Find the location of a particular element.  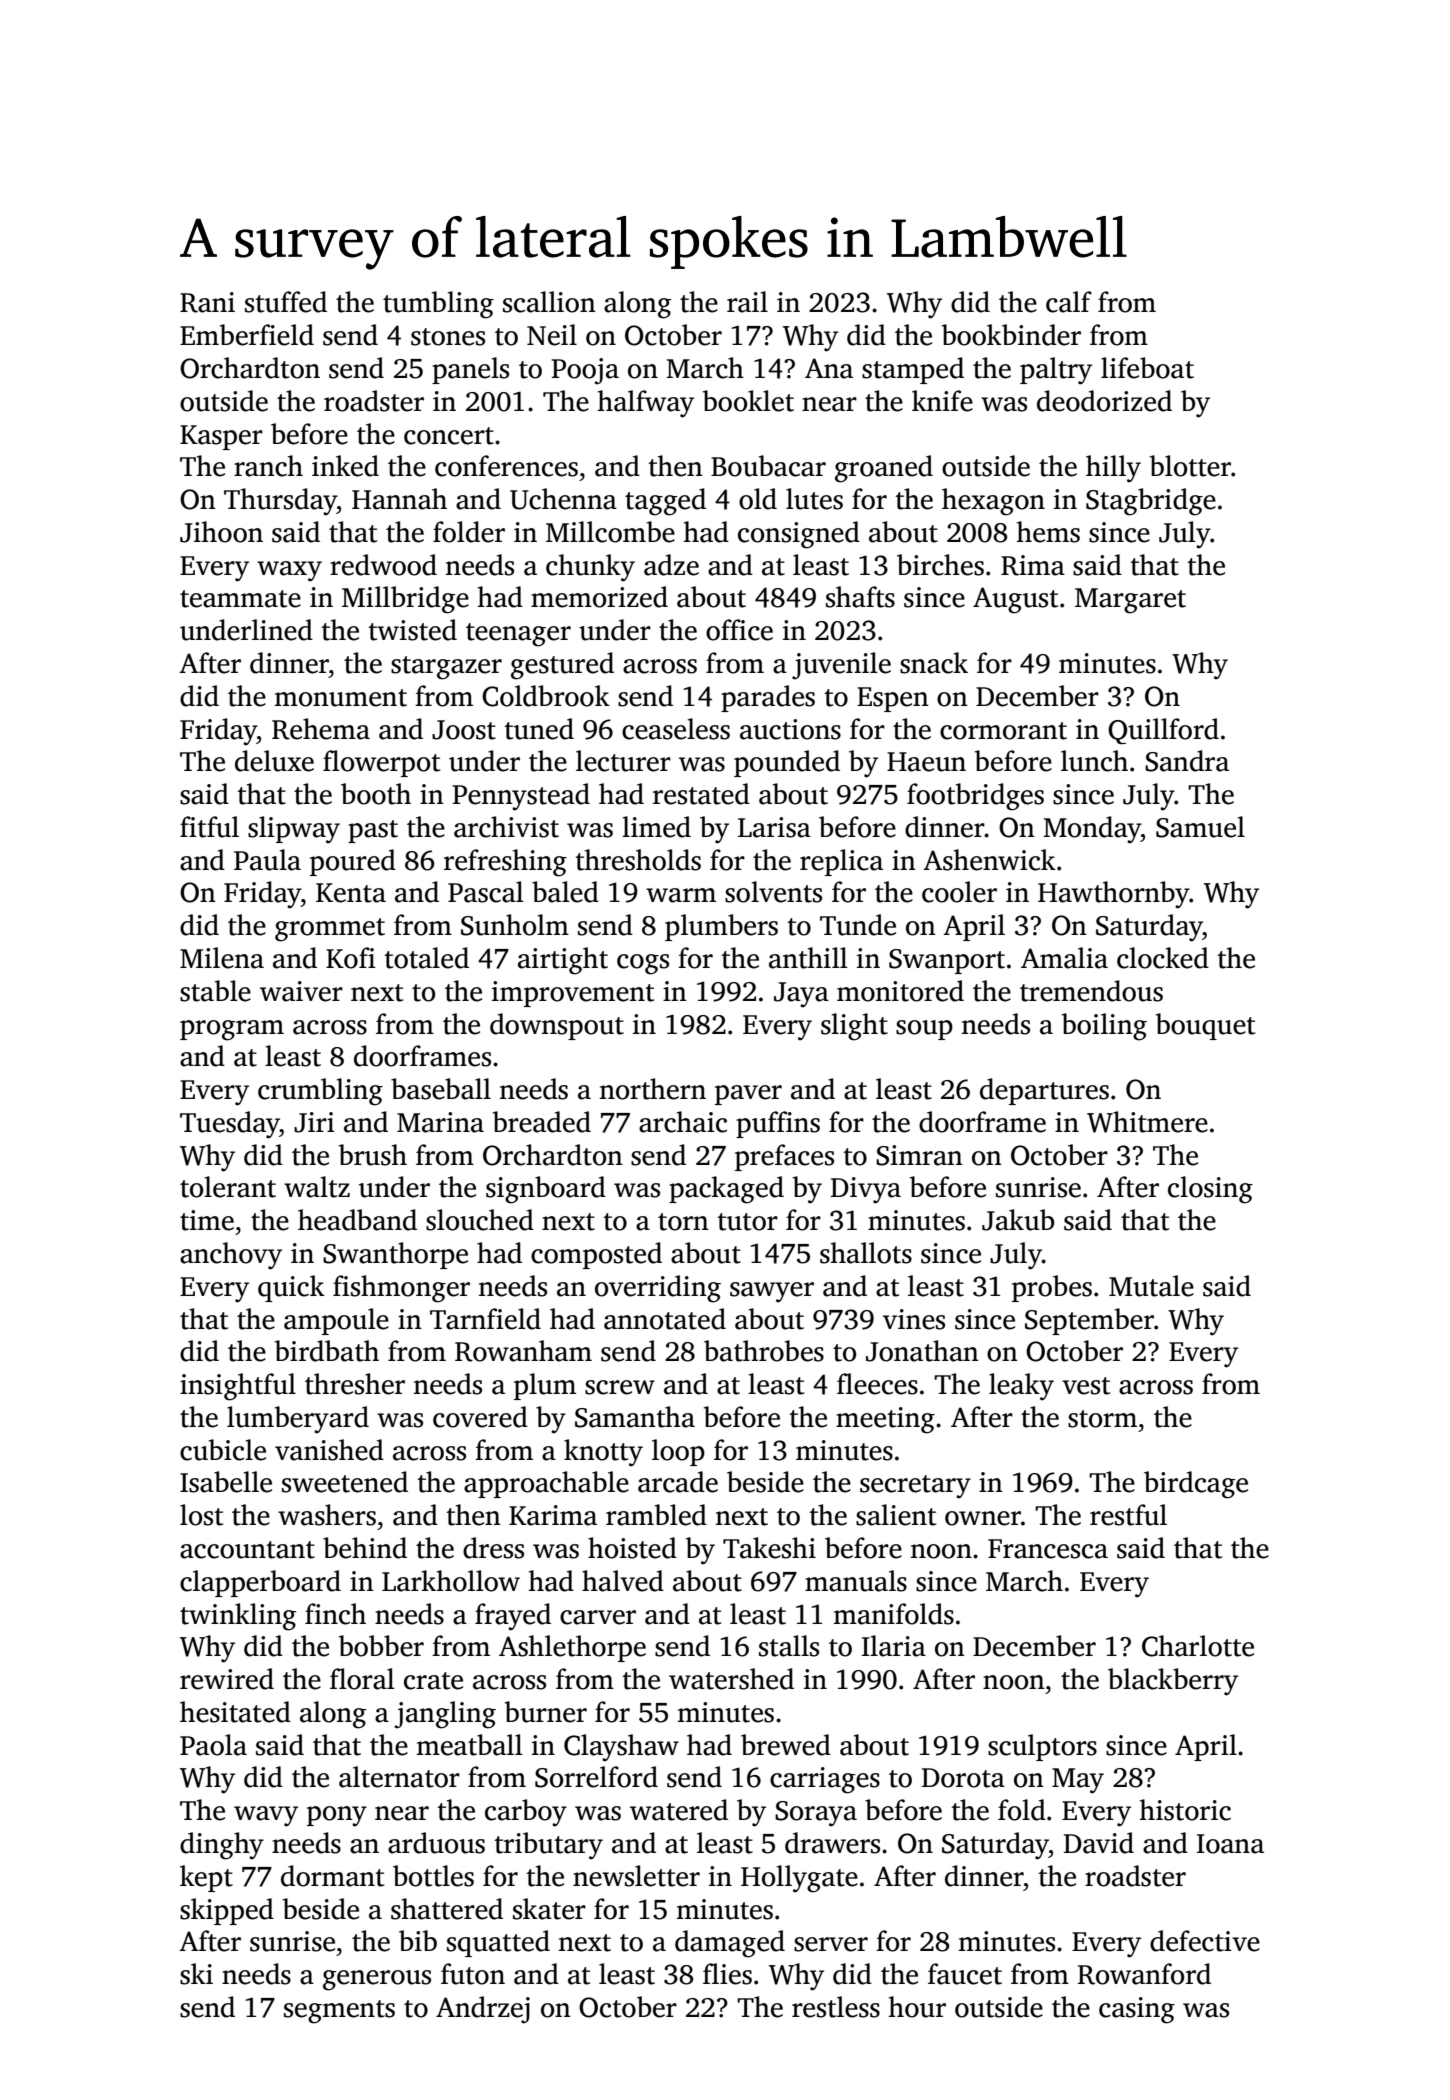

Mutale is located at coordinates (1151, 1286).
